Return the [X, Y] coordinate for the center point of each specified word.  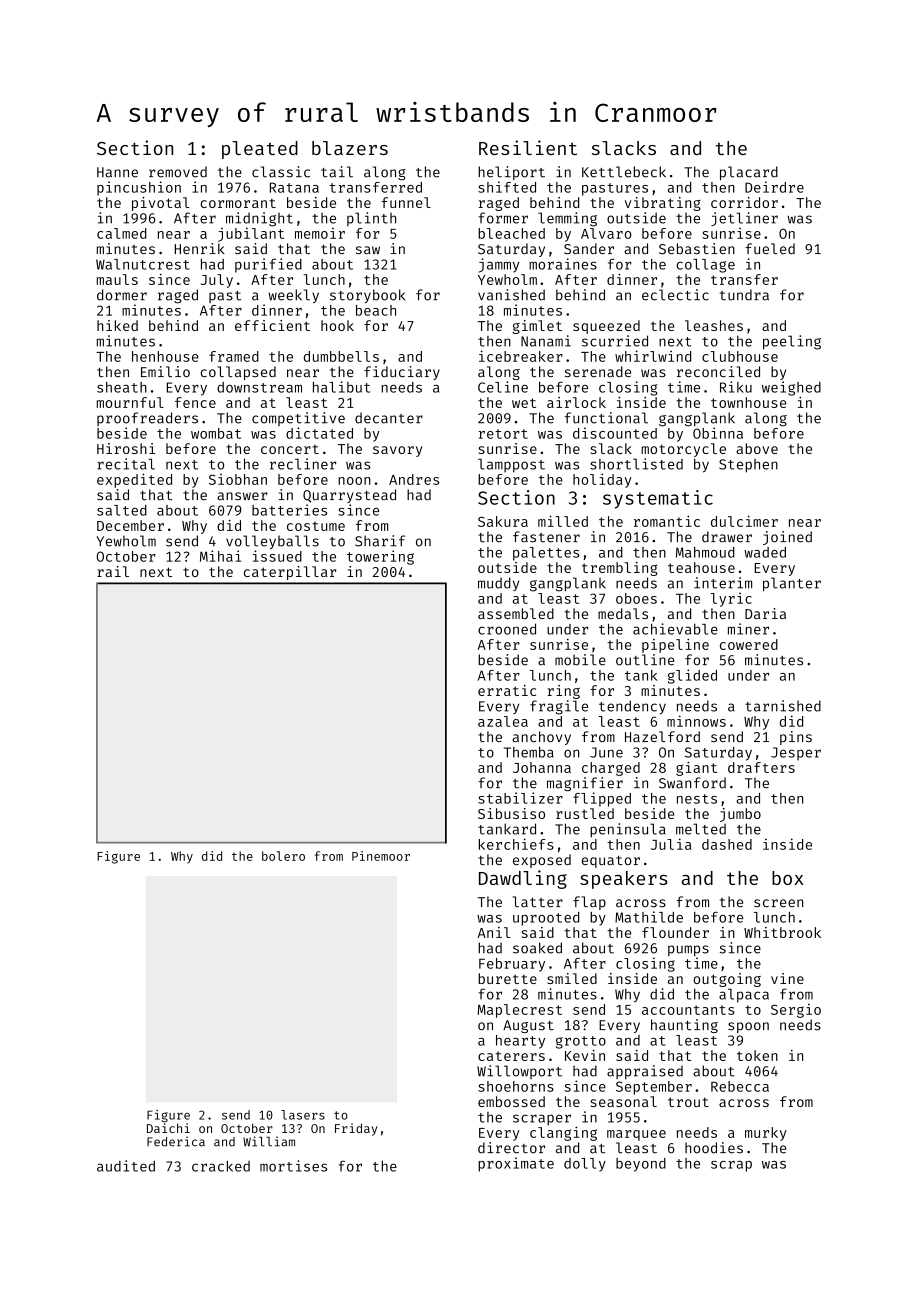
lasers [303, 1115]
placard [749, 173]
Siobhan [238, 479]
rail [113, 571]
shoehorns [516, 1086]
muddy [498, 584]
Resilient [528, 147]
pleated [260, 150]
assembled [516, 613]
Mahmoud [705, 552]
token [757, 1055]
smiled [572, 978]
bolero [283, 856]
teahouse [701, 567]
